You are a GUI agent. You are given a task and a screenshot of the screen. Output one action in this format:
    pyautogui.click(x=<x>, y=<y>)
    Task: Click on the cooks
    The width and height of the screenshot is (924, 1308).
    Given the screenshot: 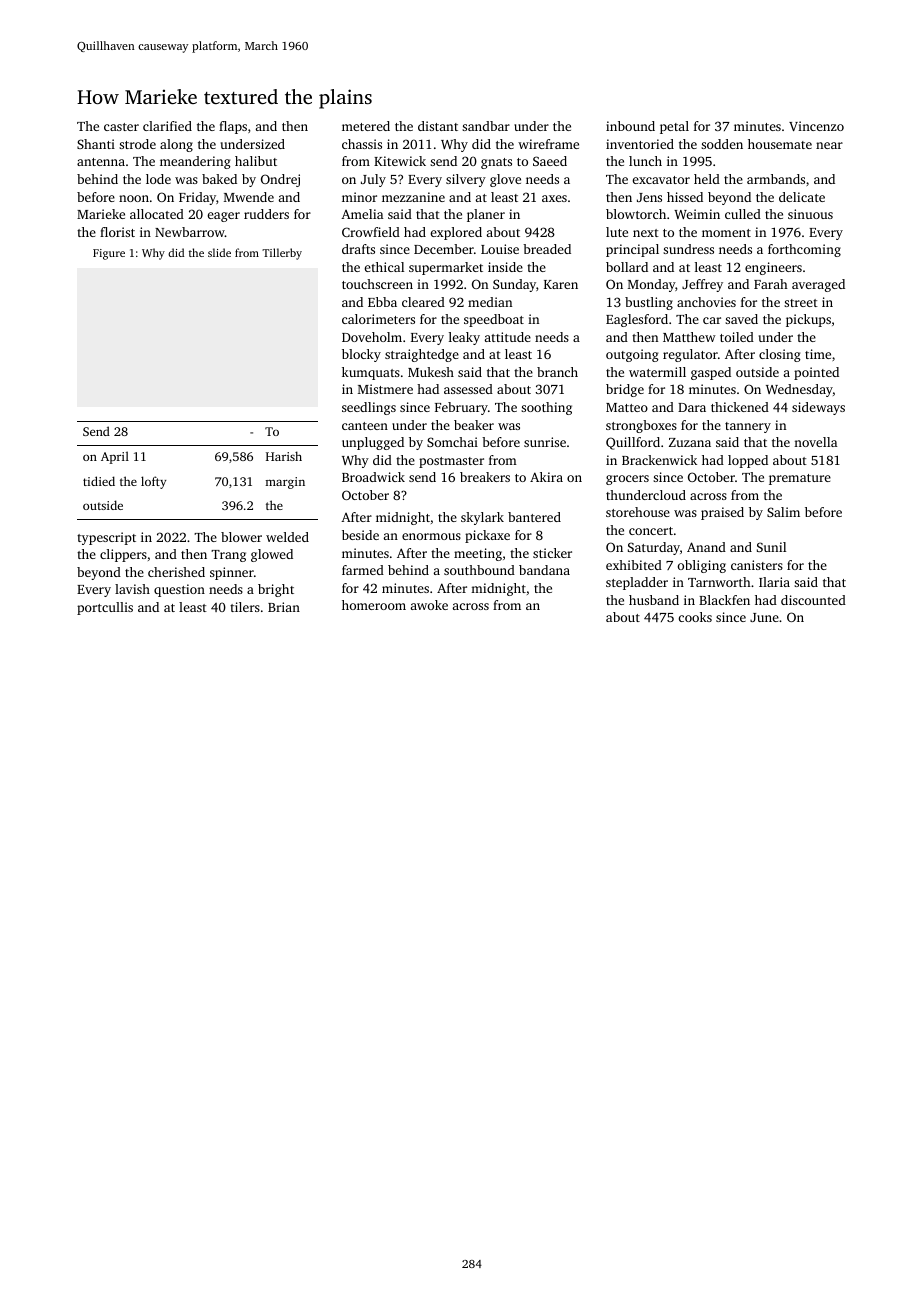 What is the action you would take?
    pyautogui.click(x=695, y=617)
